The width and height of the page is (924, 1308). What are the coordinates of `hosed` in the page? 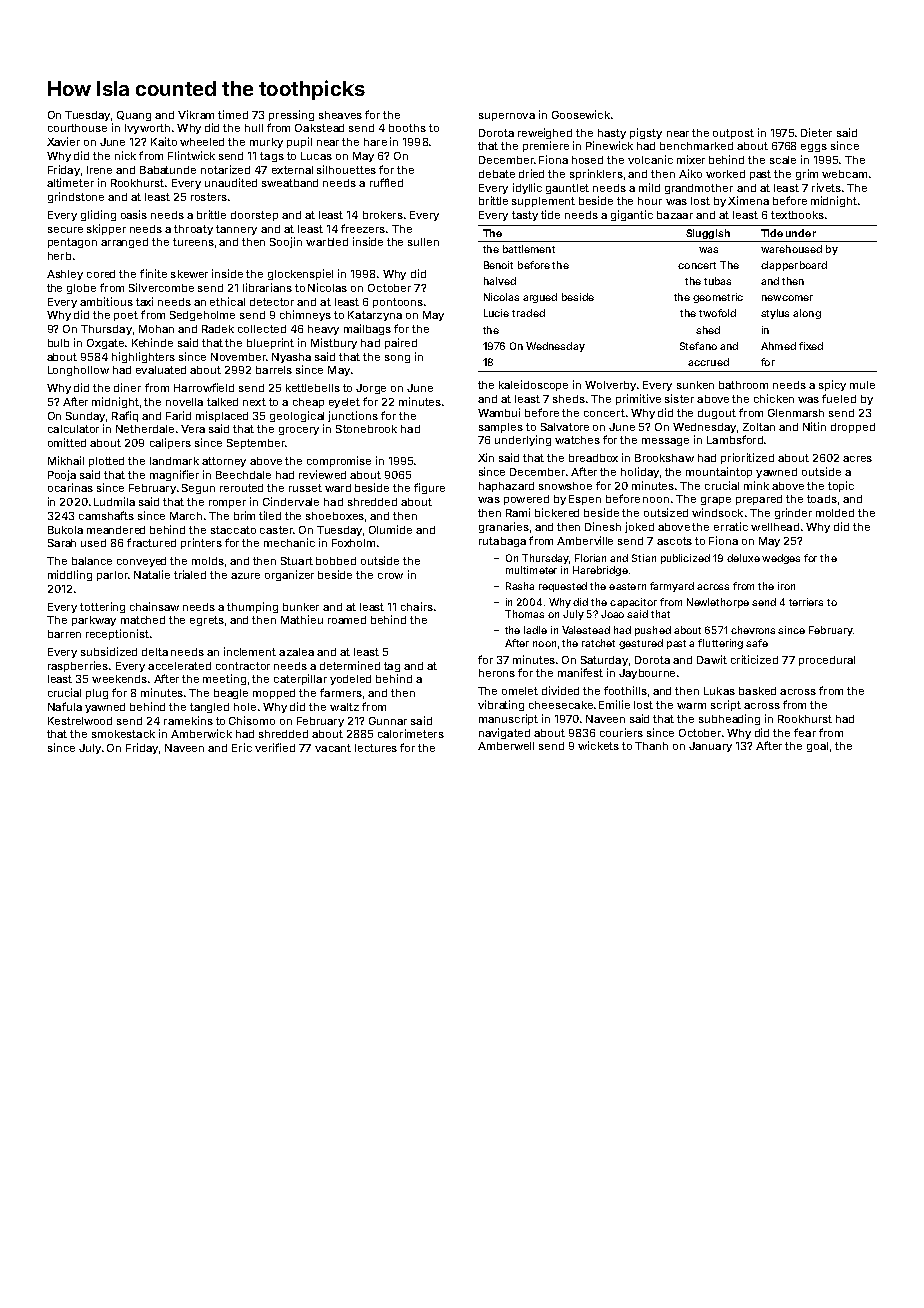 It's located at (587, 160).
